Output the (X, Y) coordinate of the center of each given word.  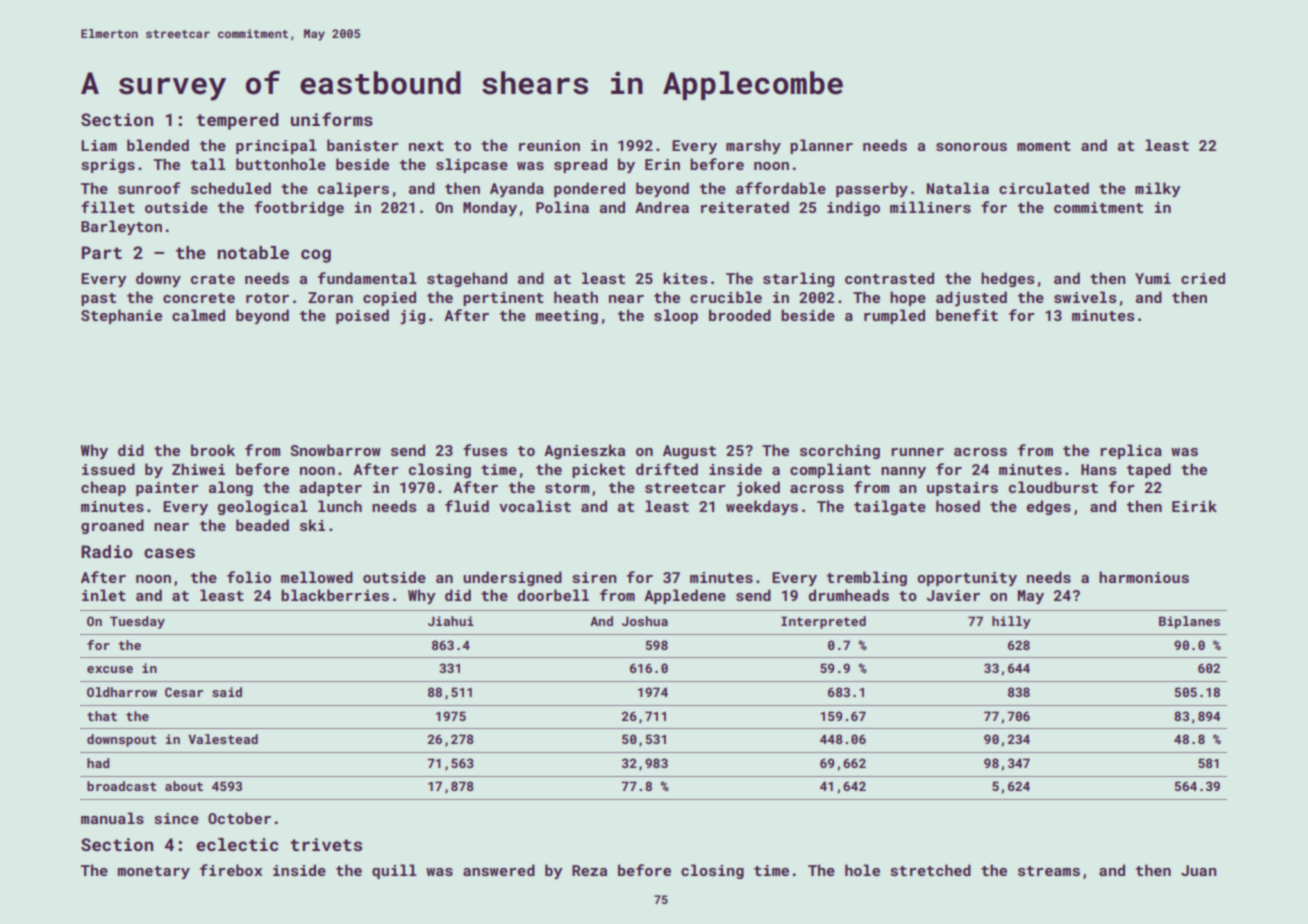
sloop (676, 316)
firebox (231, 870)
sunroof (149, 188)
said (227, 692)
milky (1158, 189)
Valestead (223, 739)
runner (917, 452)
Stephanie (121, 316)
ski (312, 525)
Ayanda (517, 189)
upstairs (962, 489)
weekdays (762, 507)
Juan (1199, 870)
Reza (589, 870)
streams (1049, 871)
